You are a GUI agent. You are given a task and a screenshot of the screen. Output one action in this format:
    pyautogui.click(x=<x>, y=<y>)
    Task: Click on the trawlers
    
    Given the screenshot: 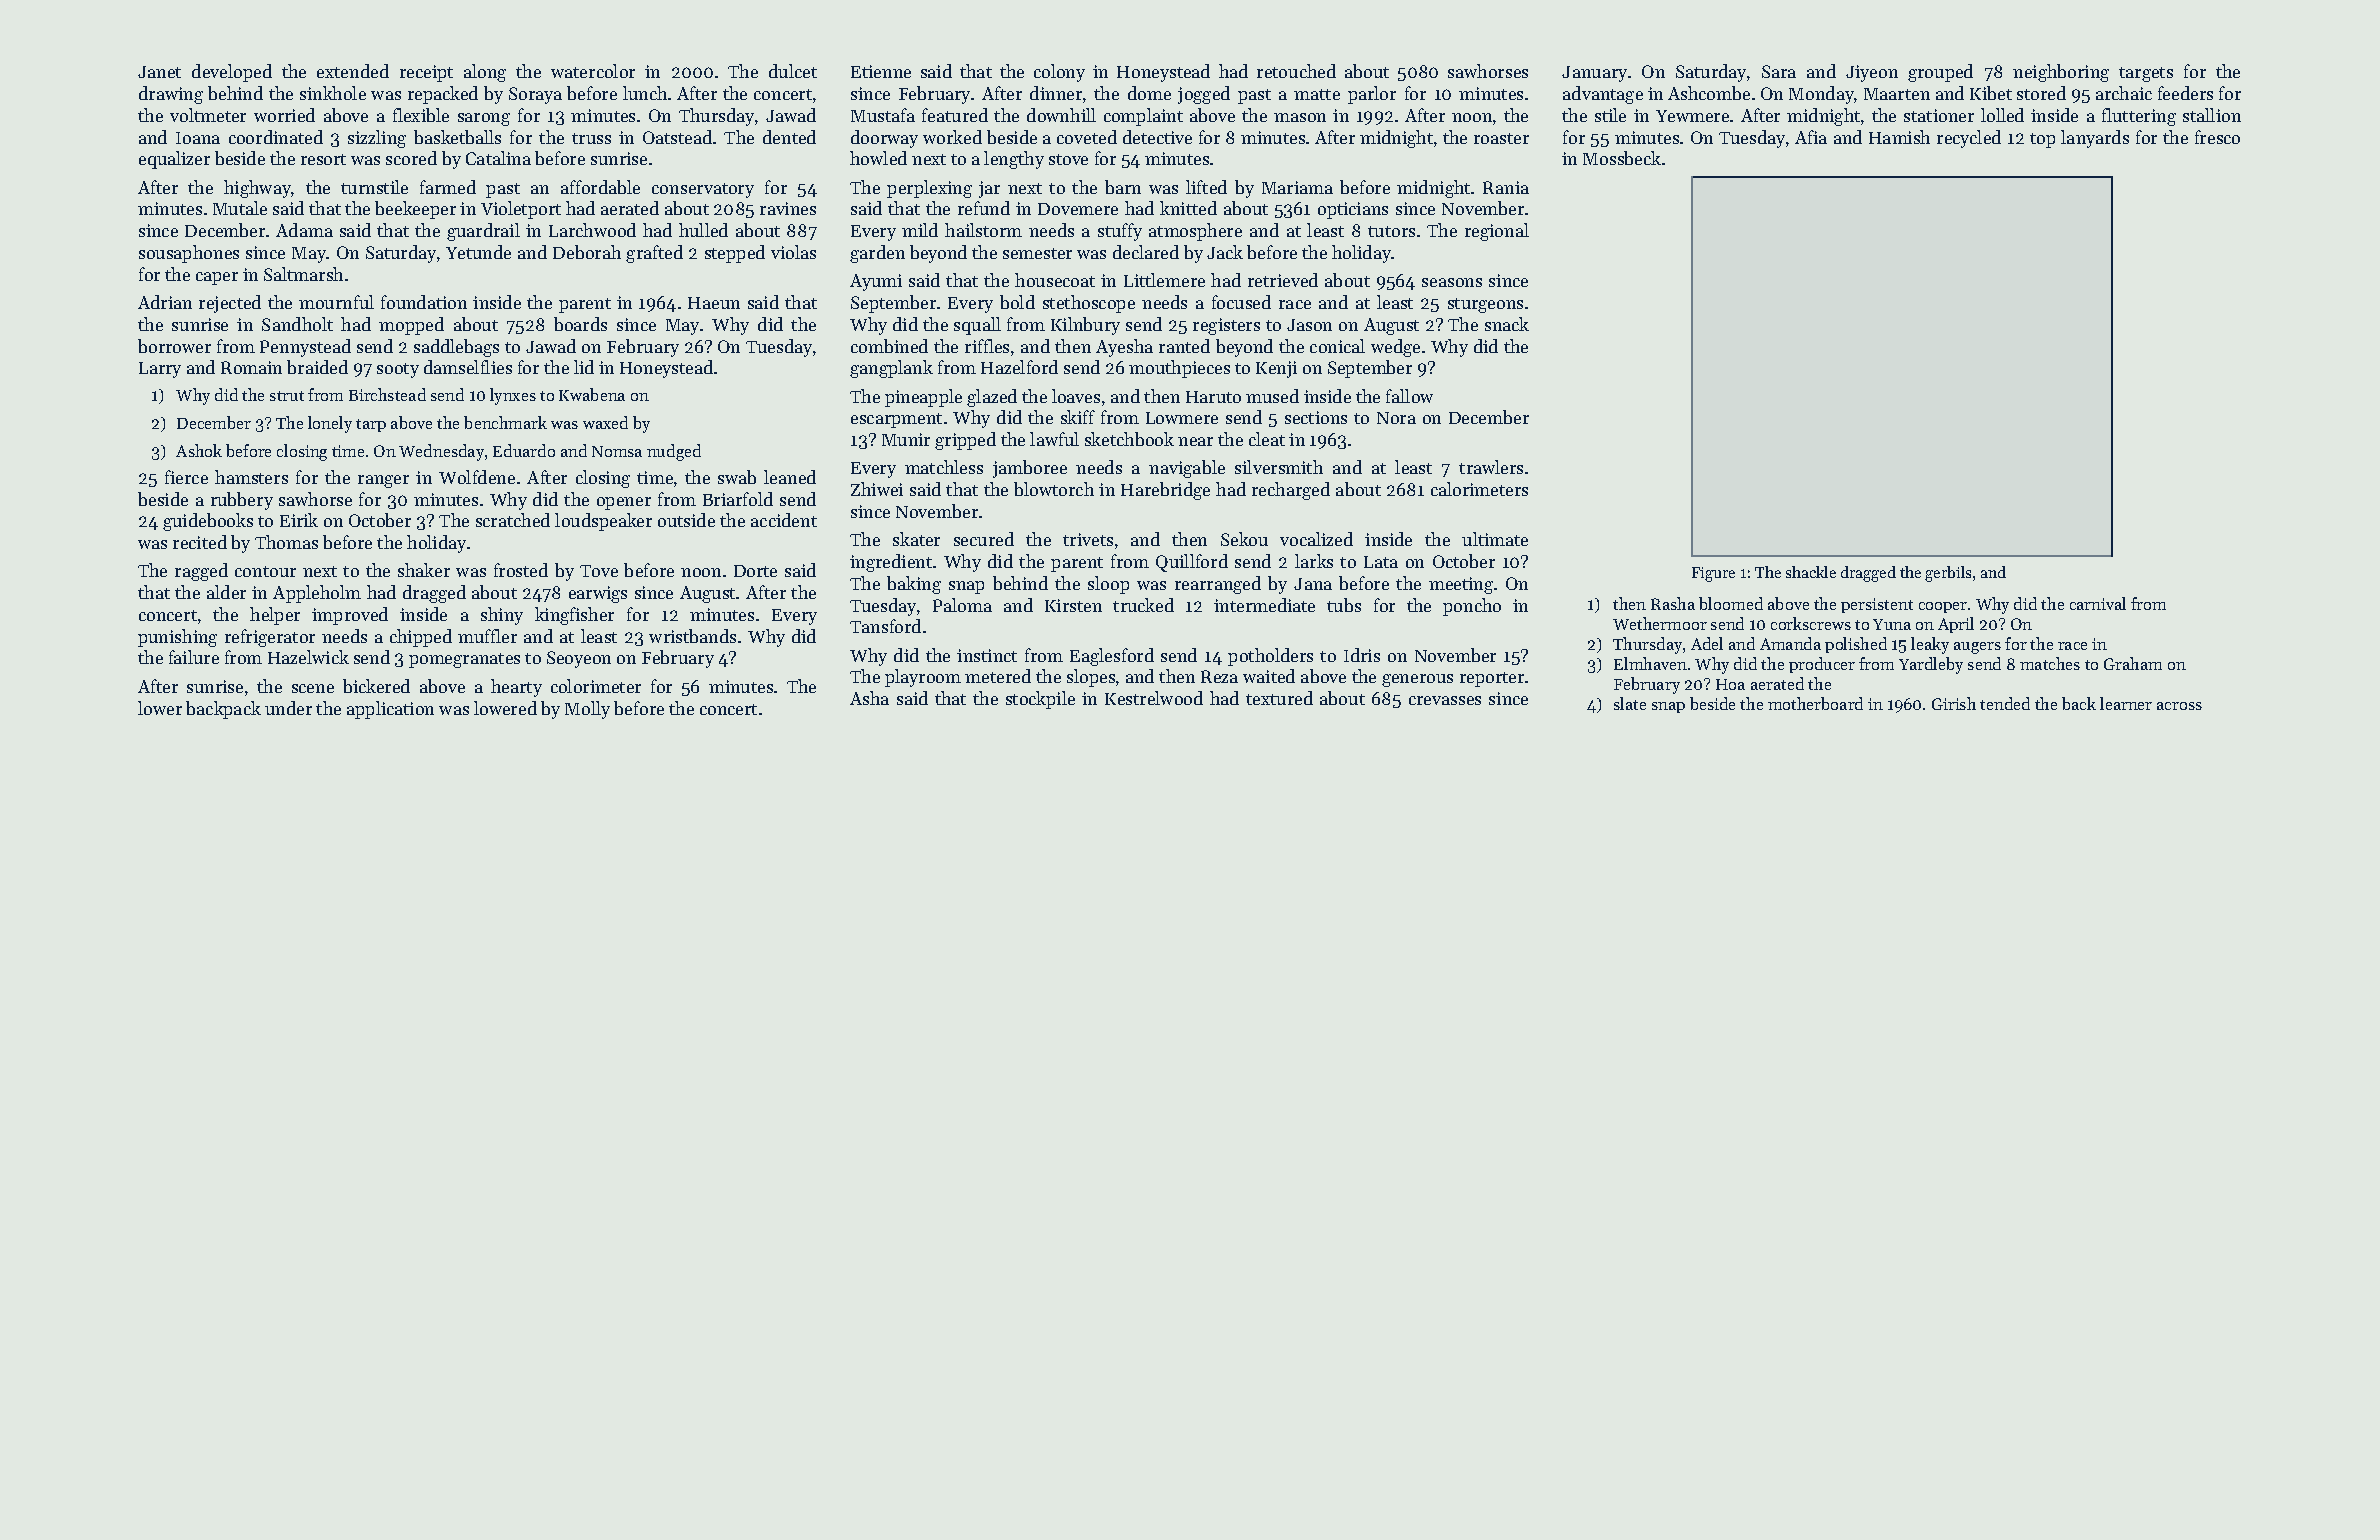 What is the action you would take?
    pyautogui.click(x=1491, y=467)
